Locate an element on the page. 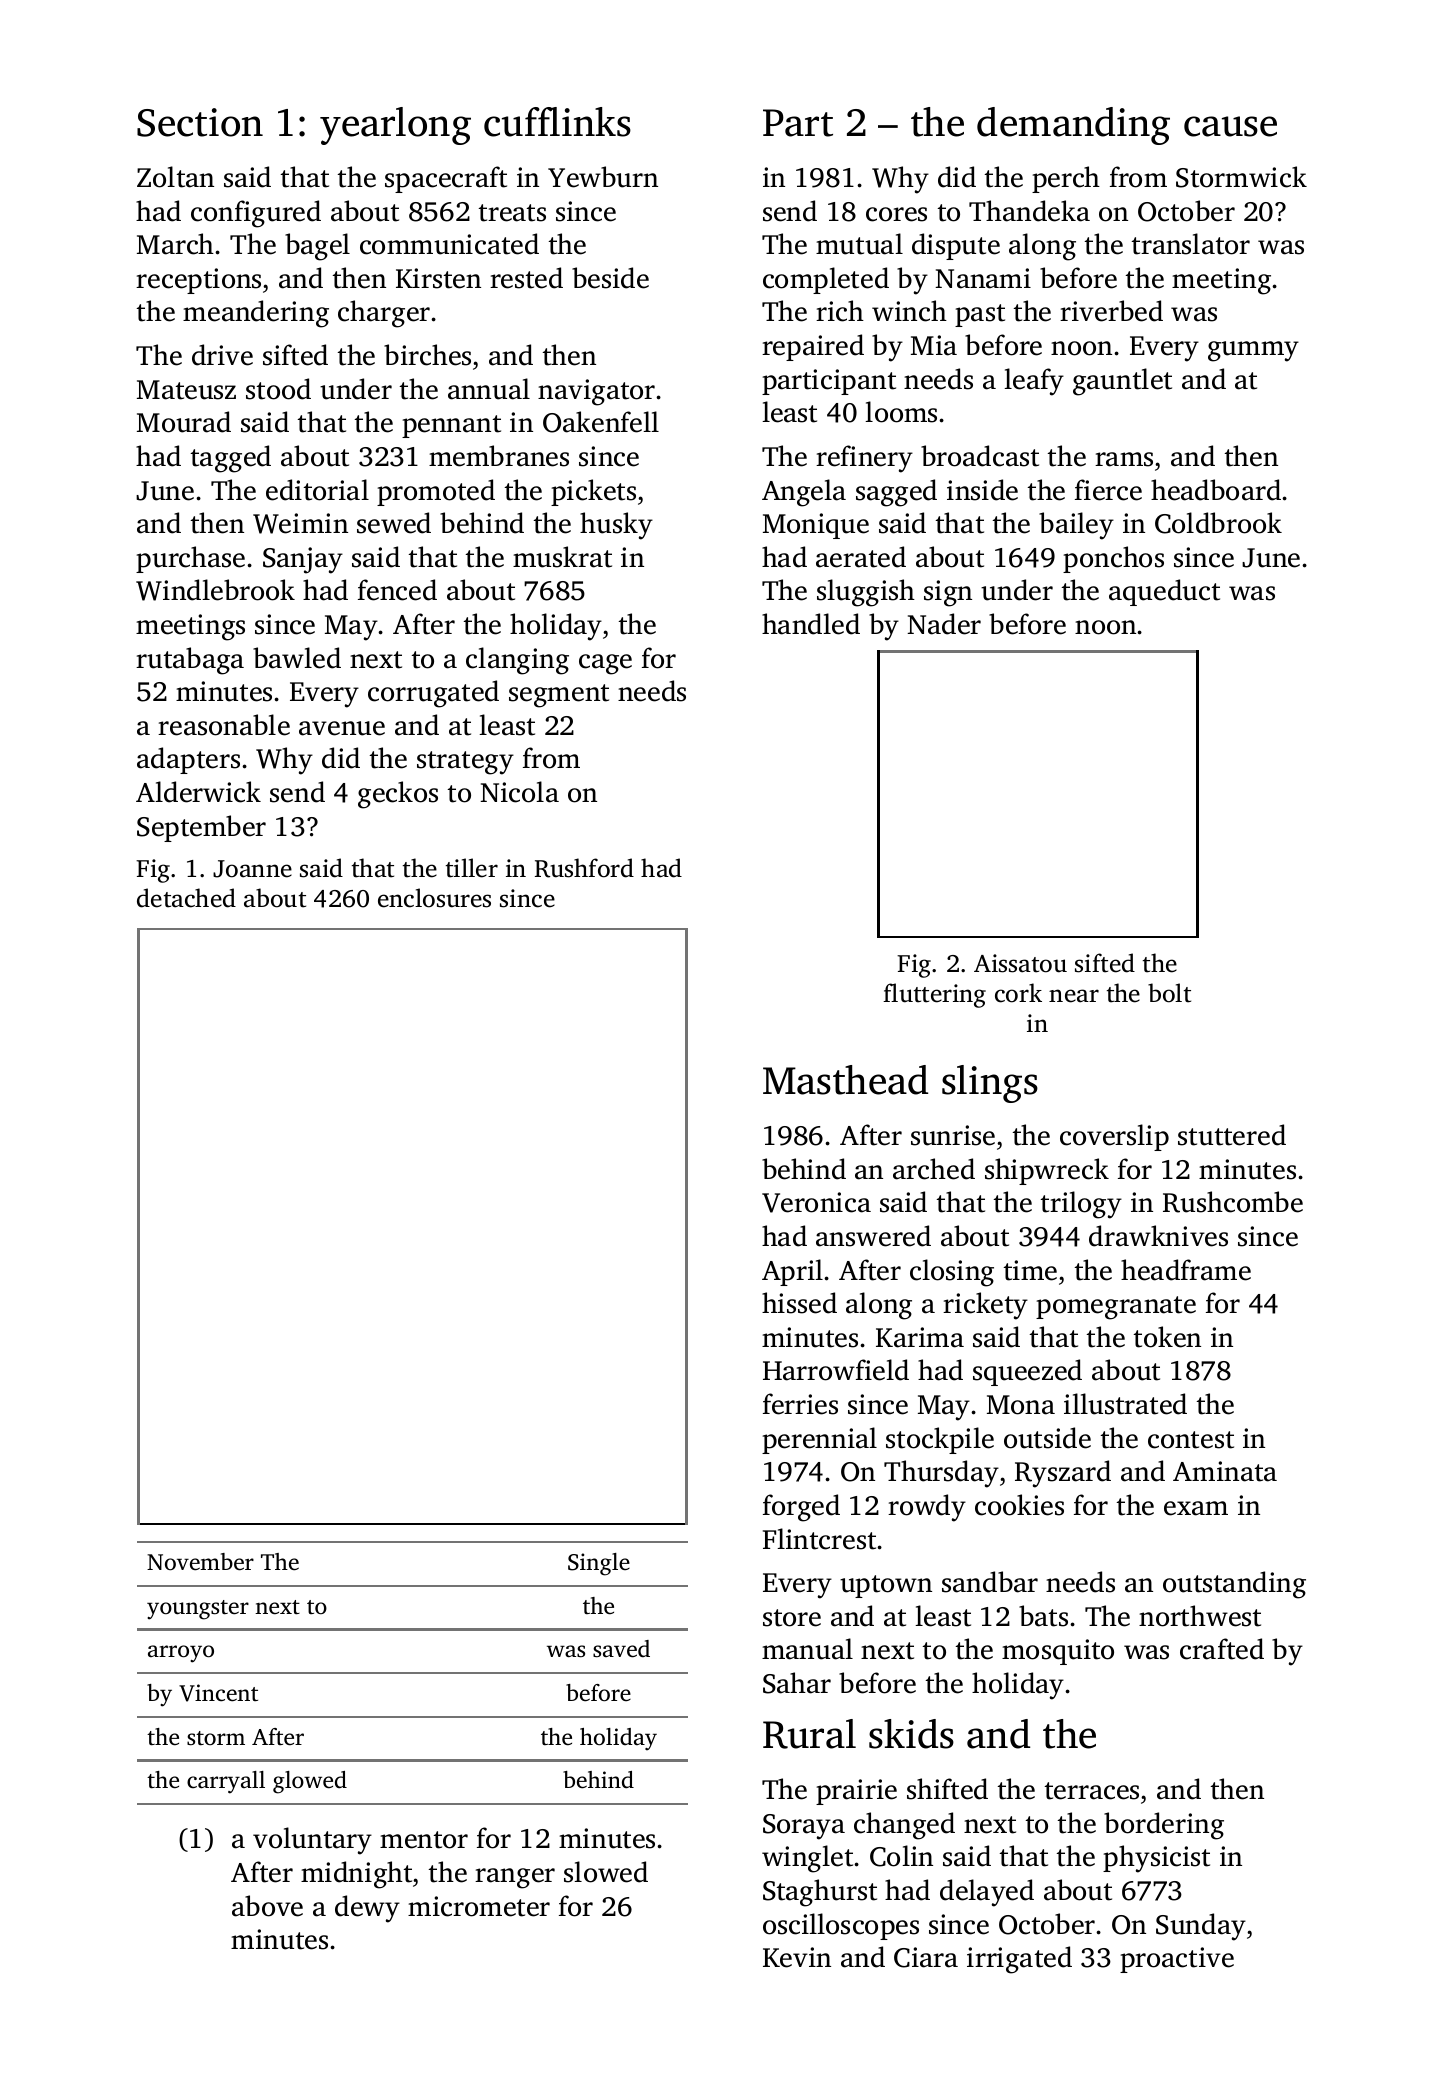  Yewburn is located at coordinates (603, 177).
